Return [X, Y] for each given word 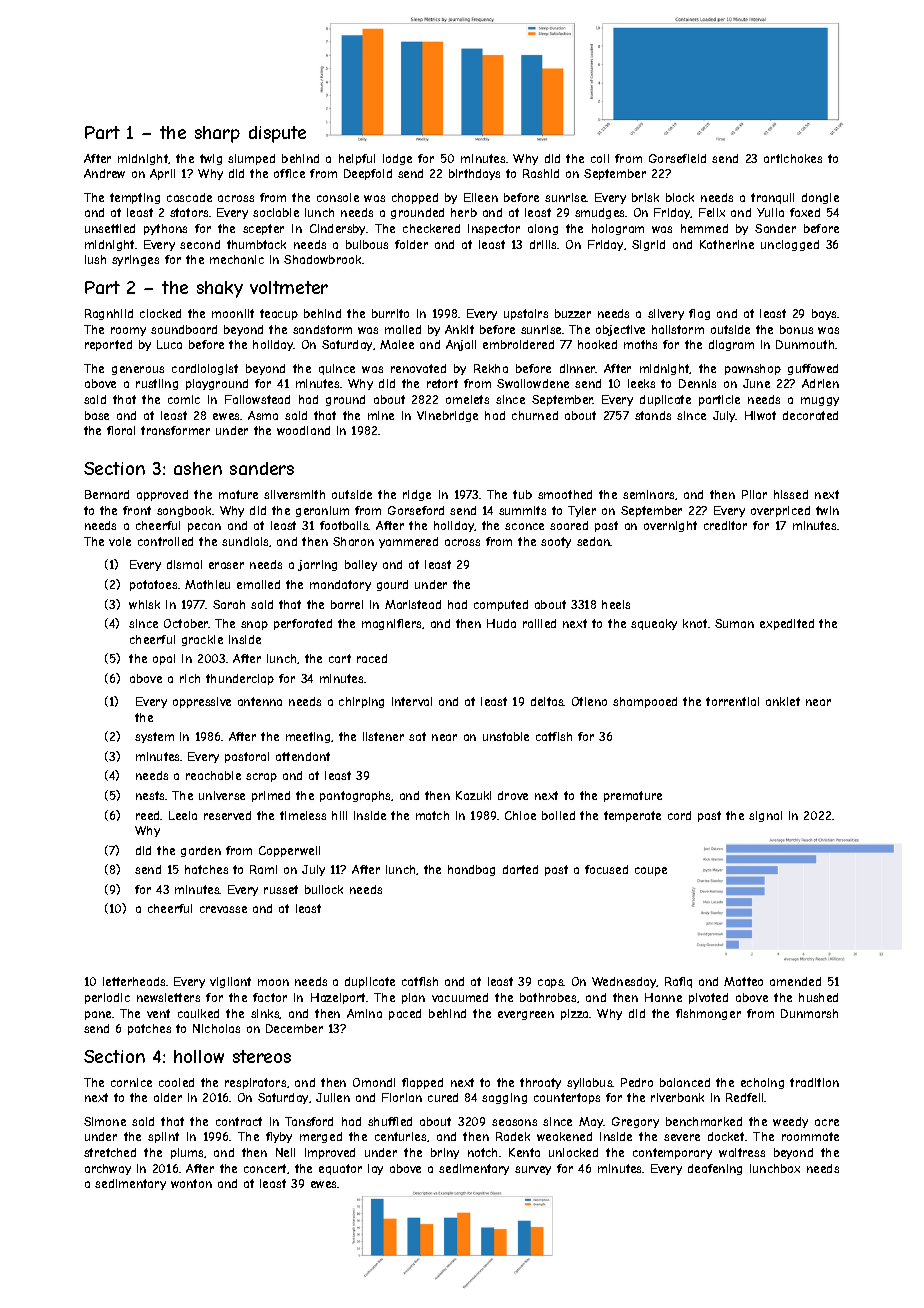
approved [162, 495]
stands [653, 415]
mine [381, 415]
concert [266, 1169]
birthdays [474, 174]
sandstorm [322, 329]
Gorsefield [677, 158]
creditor [725, 525]
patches [149, 1029]
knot [695, 623]
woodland [303, 430]
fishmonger [708, 1014]
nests [151, 795]
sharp [217, 134]
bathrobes [548, 997]
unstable [506, 736]
